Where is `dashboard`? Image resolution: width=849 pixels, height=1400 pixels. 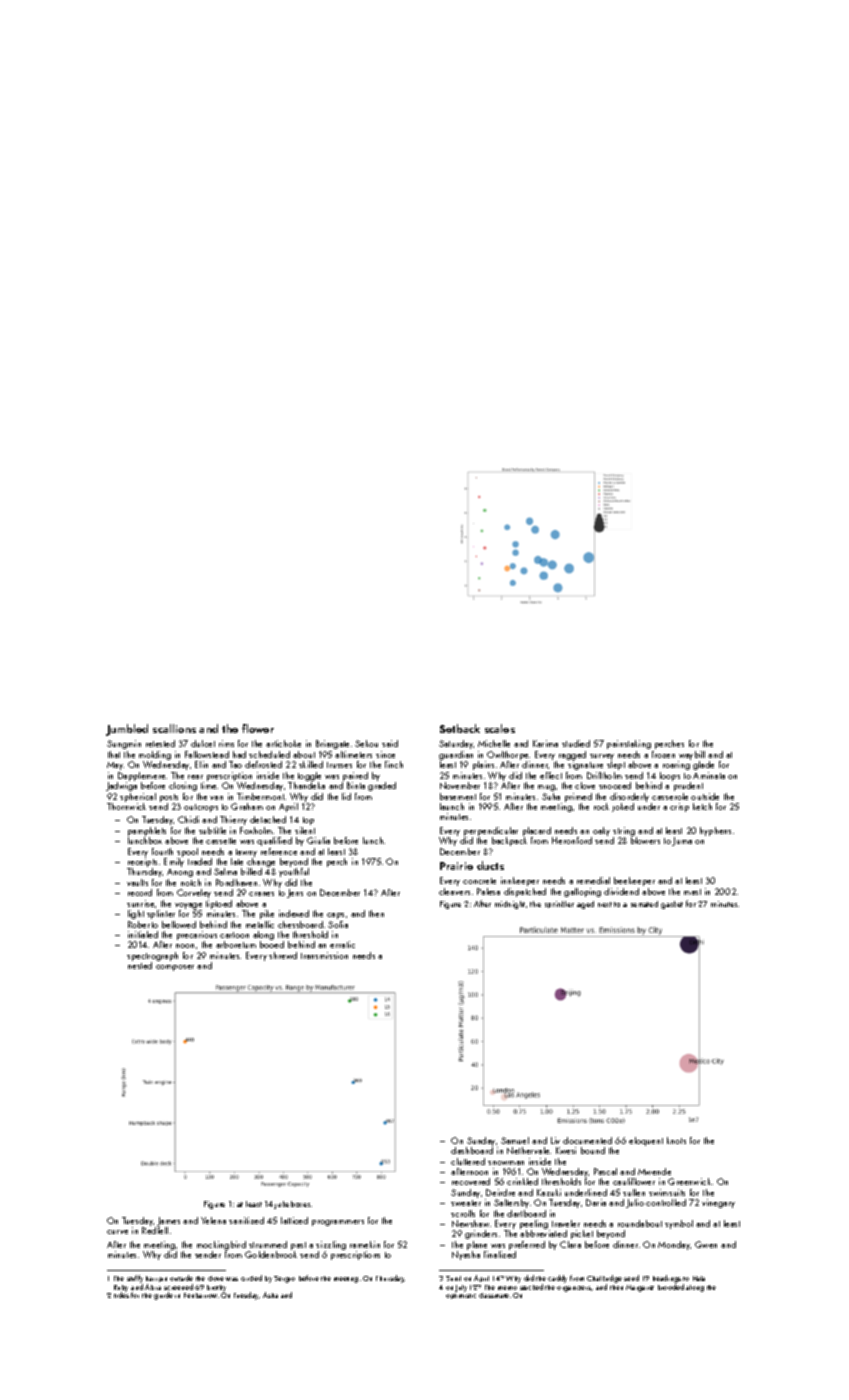 dashboard is located at coordinates (472, 1150).
